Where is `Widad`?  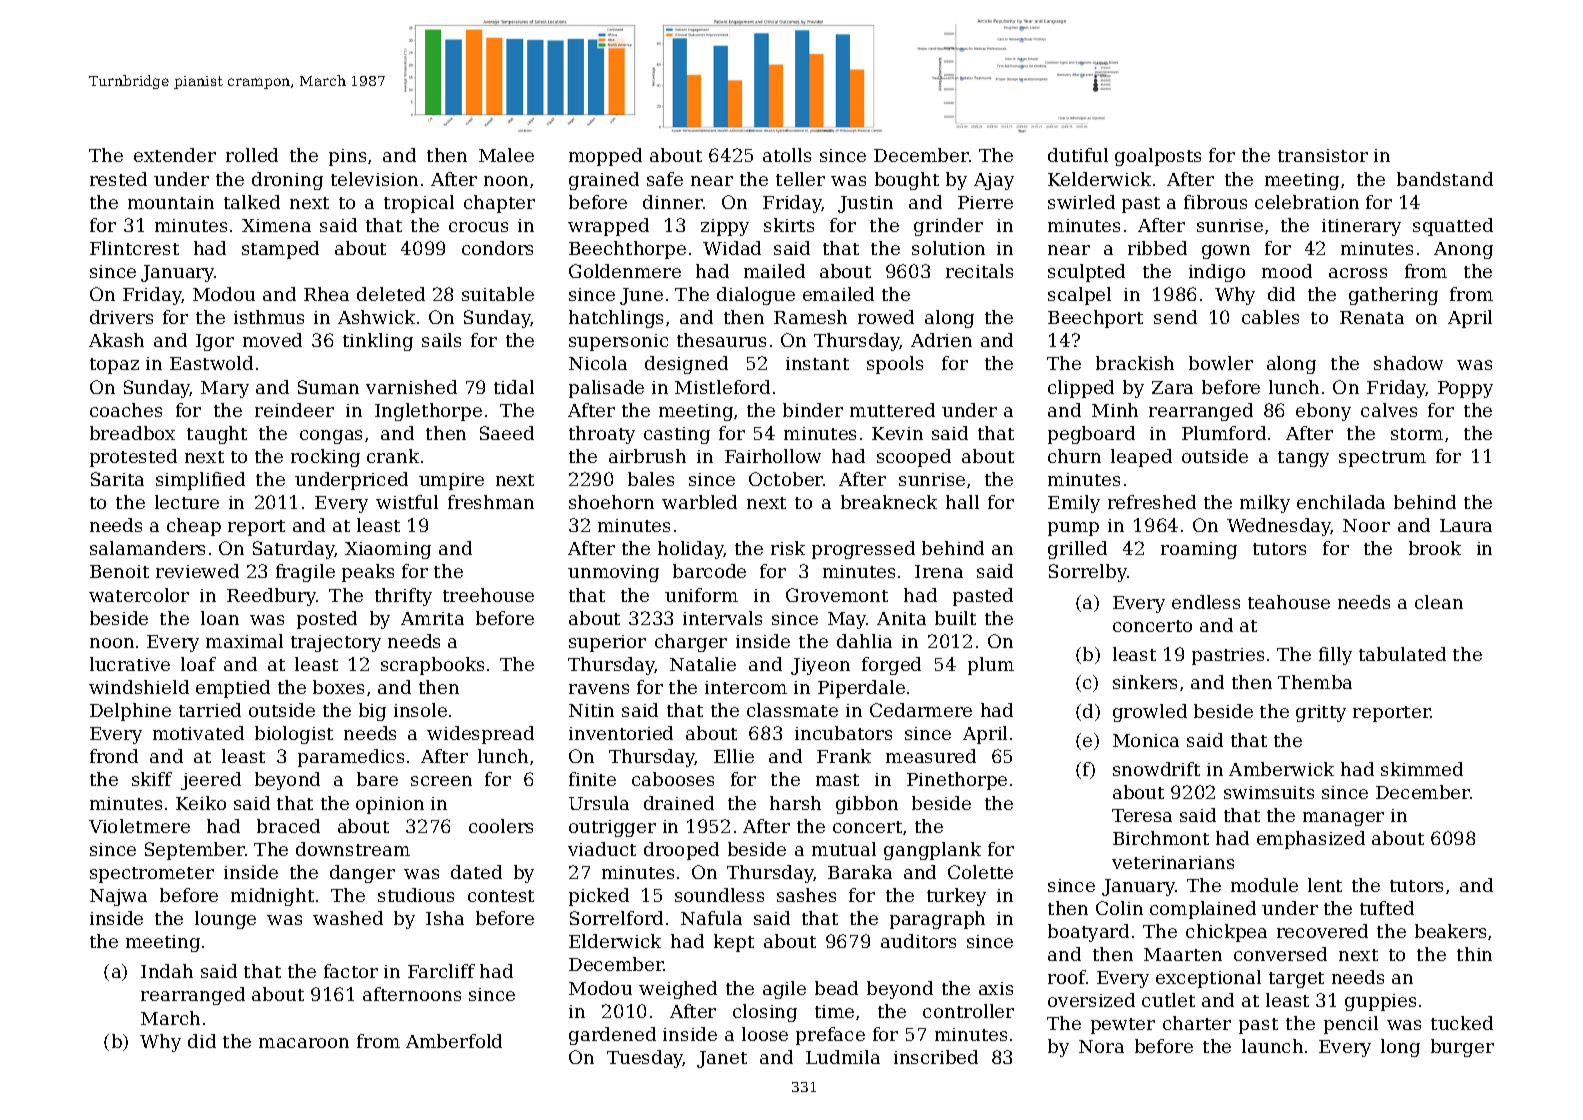 Widad is located at coordinates (732, 248).
